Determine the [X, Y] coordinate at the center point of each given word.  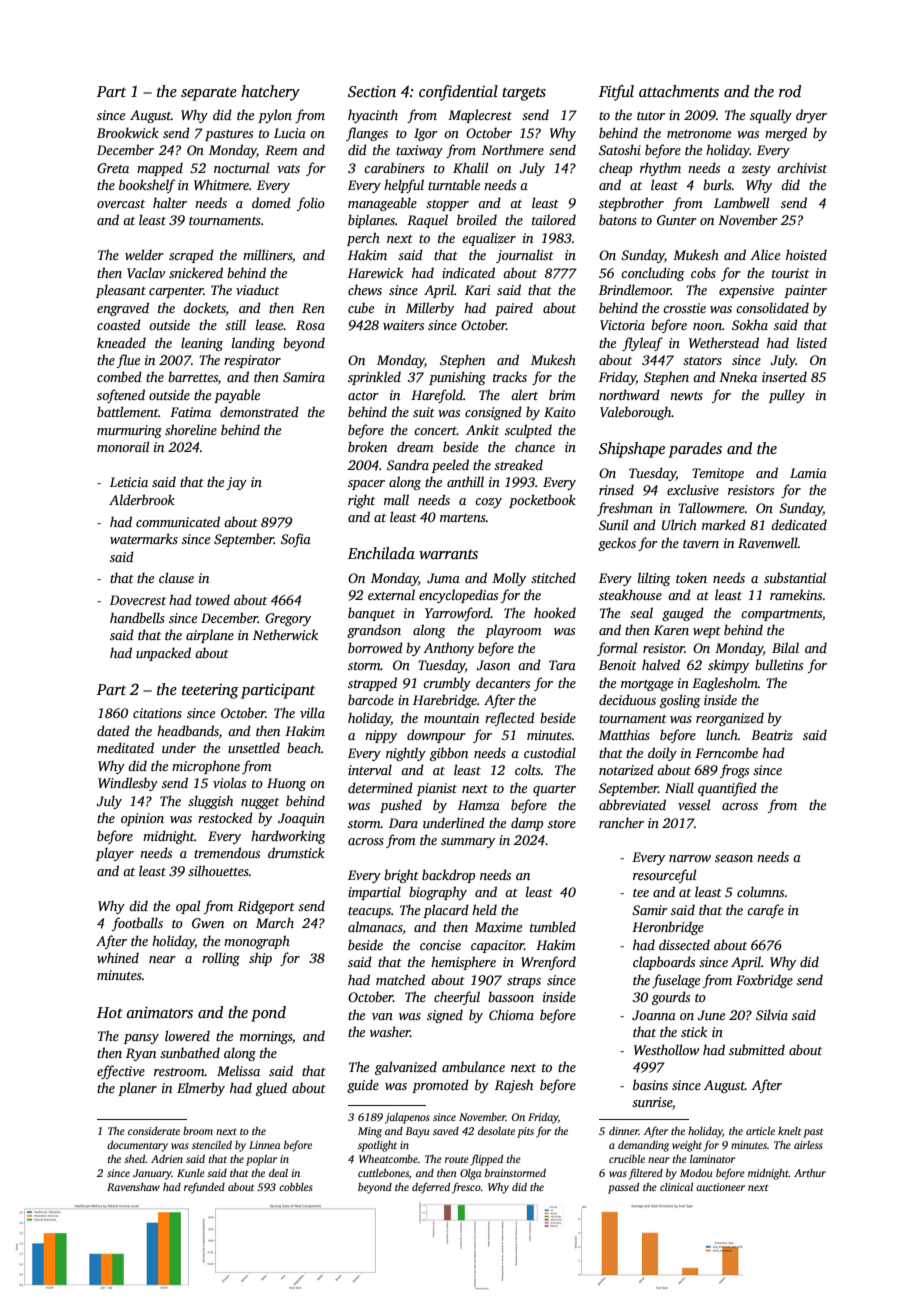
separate [209, 94]
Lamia [808, 473]
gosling [680, 701]
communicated [178, 521]
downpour [436, 736]
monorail [123, 446]
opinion [142, 819]
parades [695, 450]
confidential [458, 93]
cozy [488, 503]
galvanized [406, 1068]
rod [790, 91]
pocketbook [542, 501]
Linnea [264, 1145]
